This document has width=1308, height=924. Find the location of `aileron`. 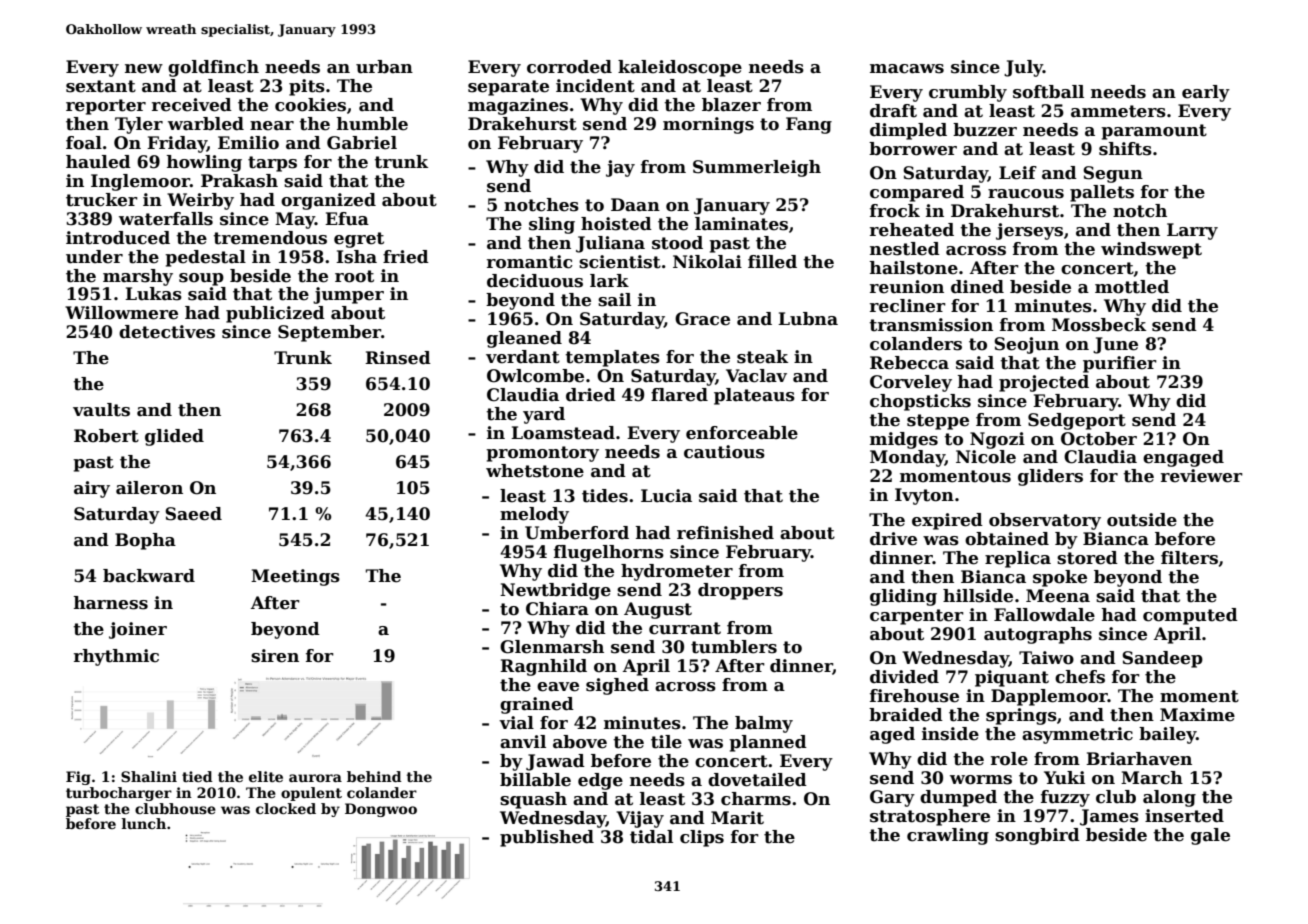

aileron is located at coordinates (149, 488).
